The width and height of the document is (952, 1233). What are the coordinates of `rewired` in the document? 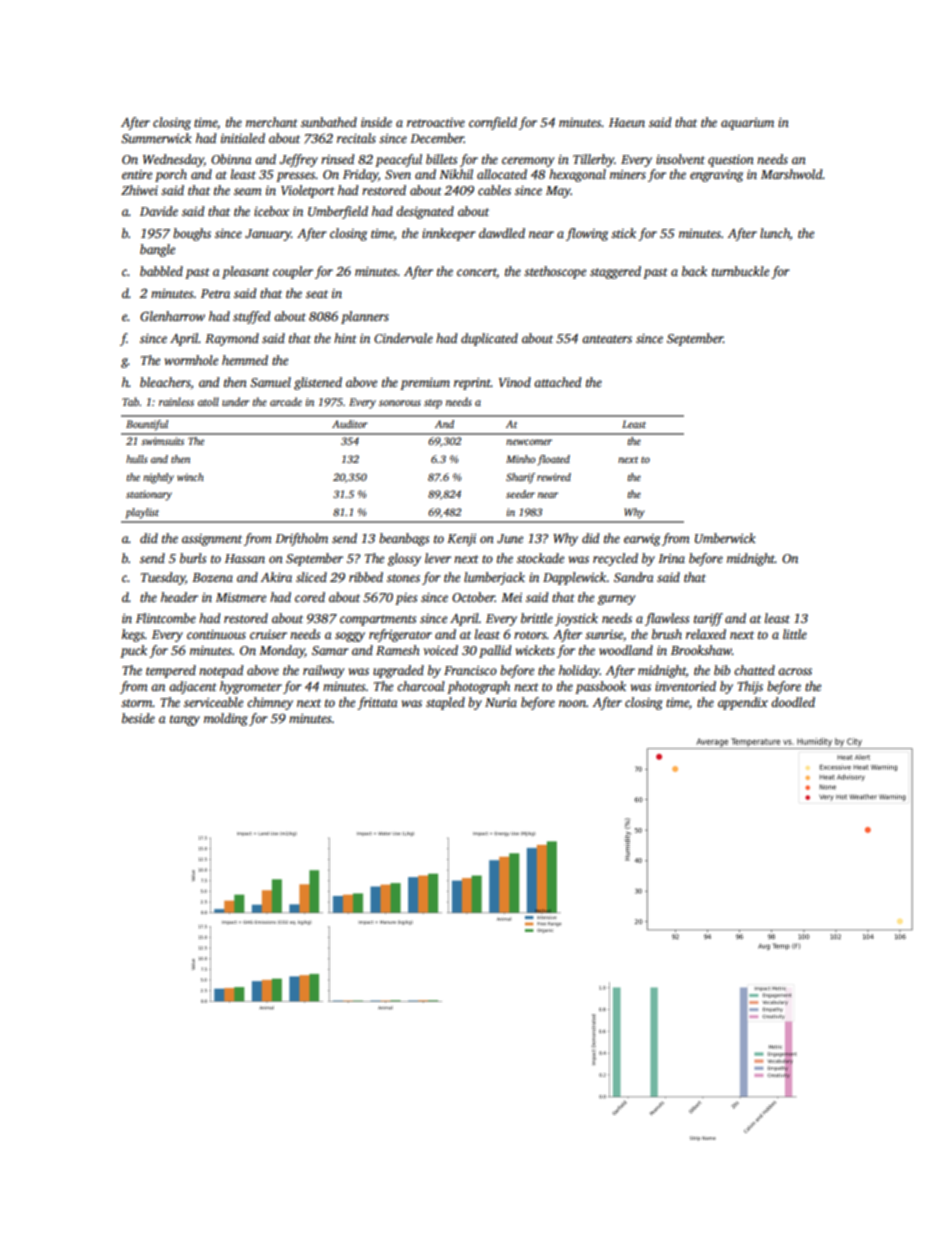 It's located at (554, 477).
